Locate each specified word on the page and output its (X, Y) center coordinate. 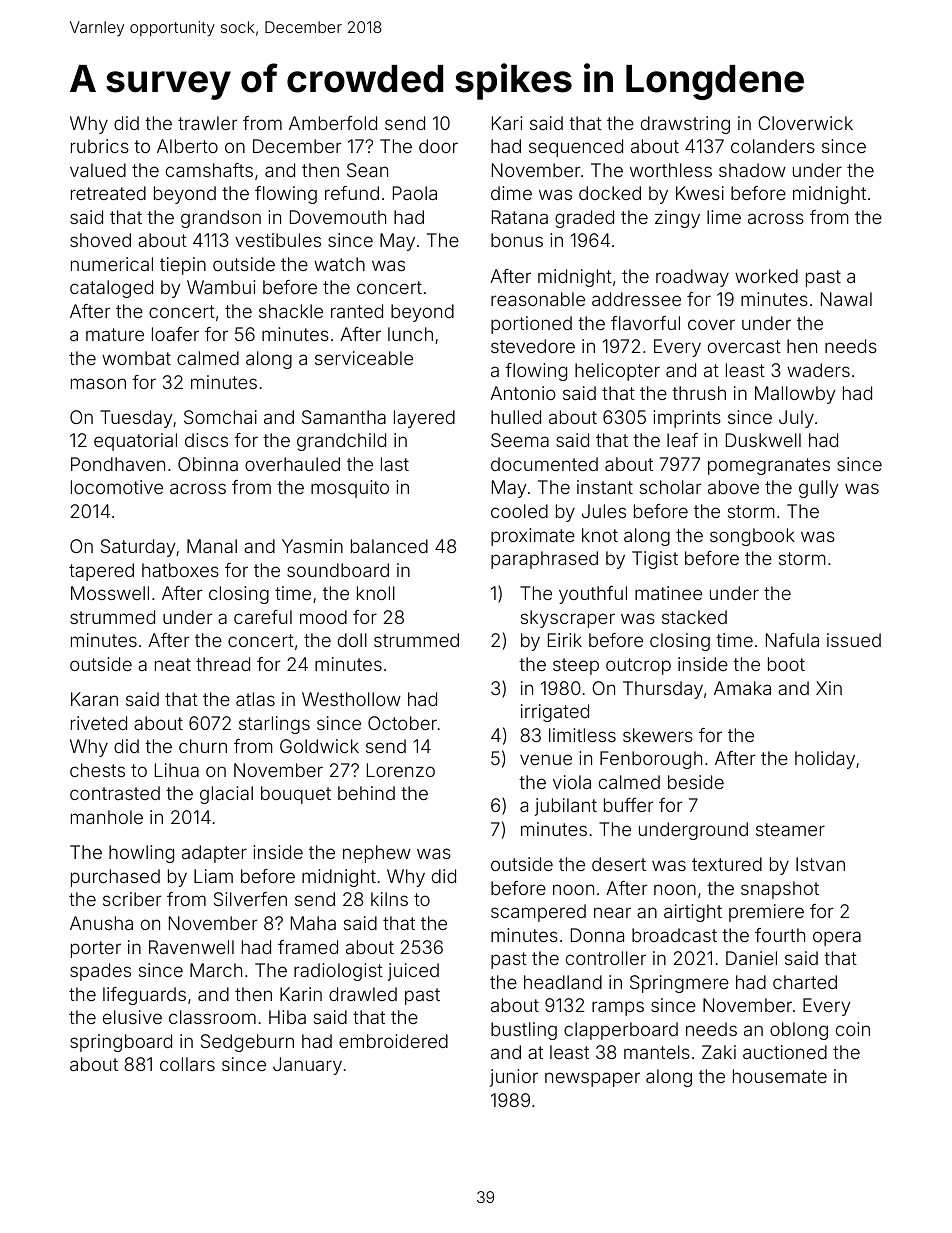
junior (514, 1078)
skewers (658, 735)
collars (187, 1064)
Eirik (565, 640)
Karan (94, 699)
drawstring (685, 125)
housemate (780, 1076)
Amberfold (333, 123)
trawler (207, 123)
